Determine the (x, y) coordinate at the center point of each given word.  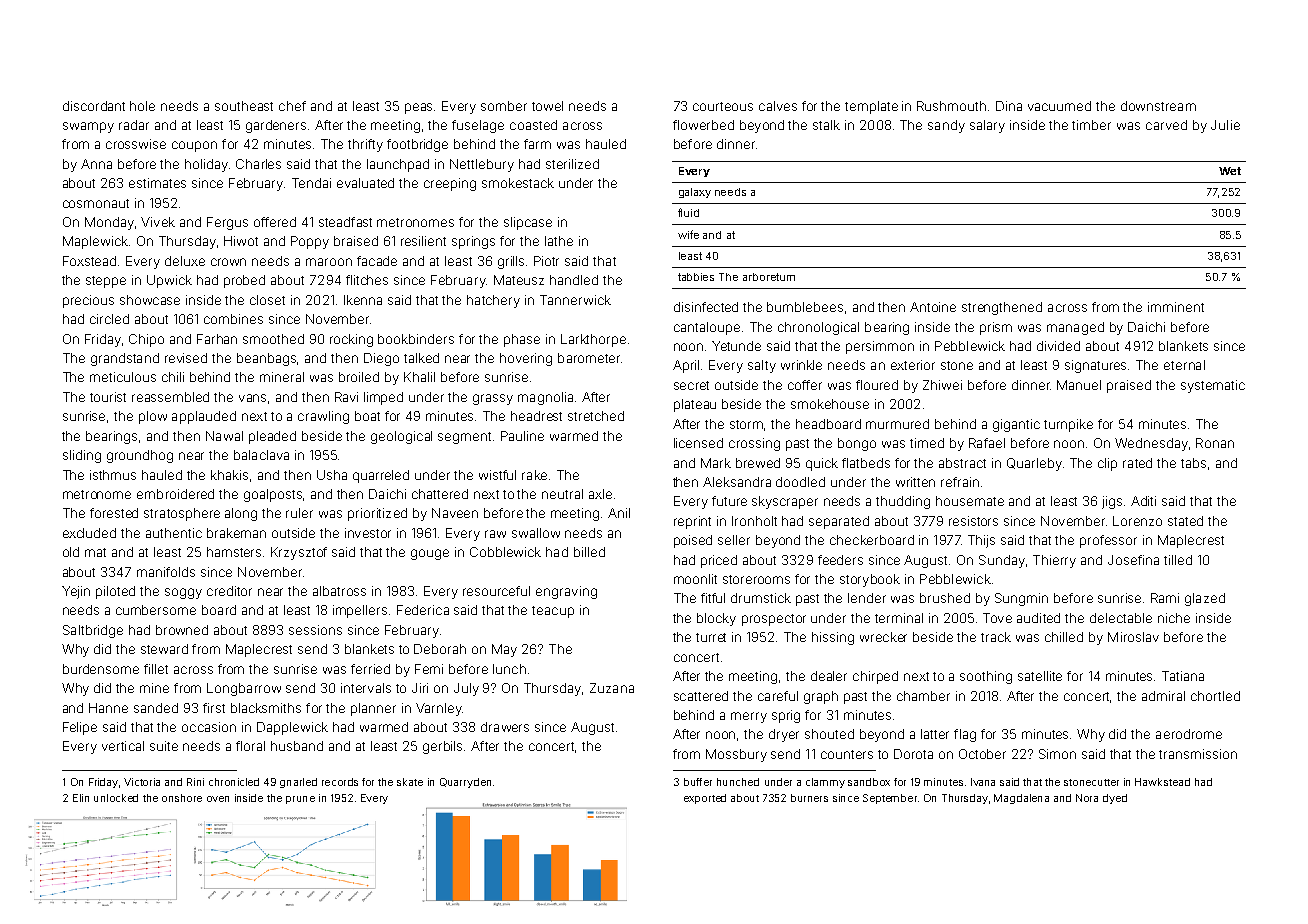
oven (218, 799)
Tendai (311, 183)
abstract (962, 463)
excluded (89, 533)
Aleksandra (737, 482)
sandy (946, 126)
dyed (1115, 799)
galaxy (695, 193)
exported (705, 799)
